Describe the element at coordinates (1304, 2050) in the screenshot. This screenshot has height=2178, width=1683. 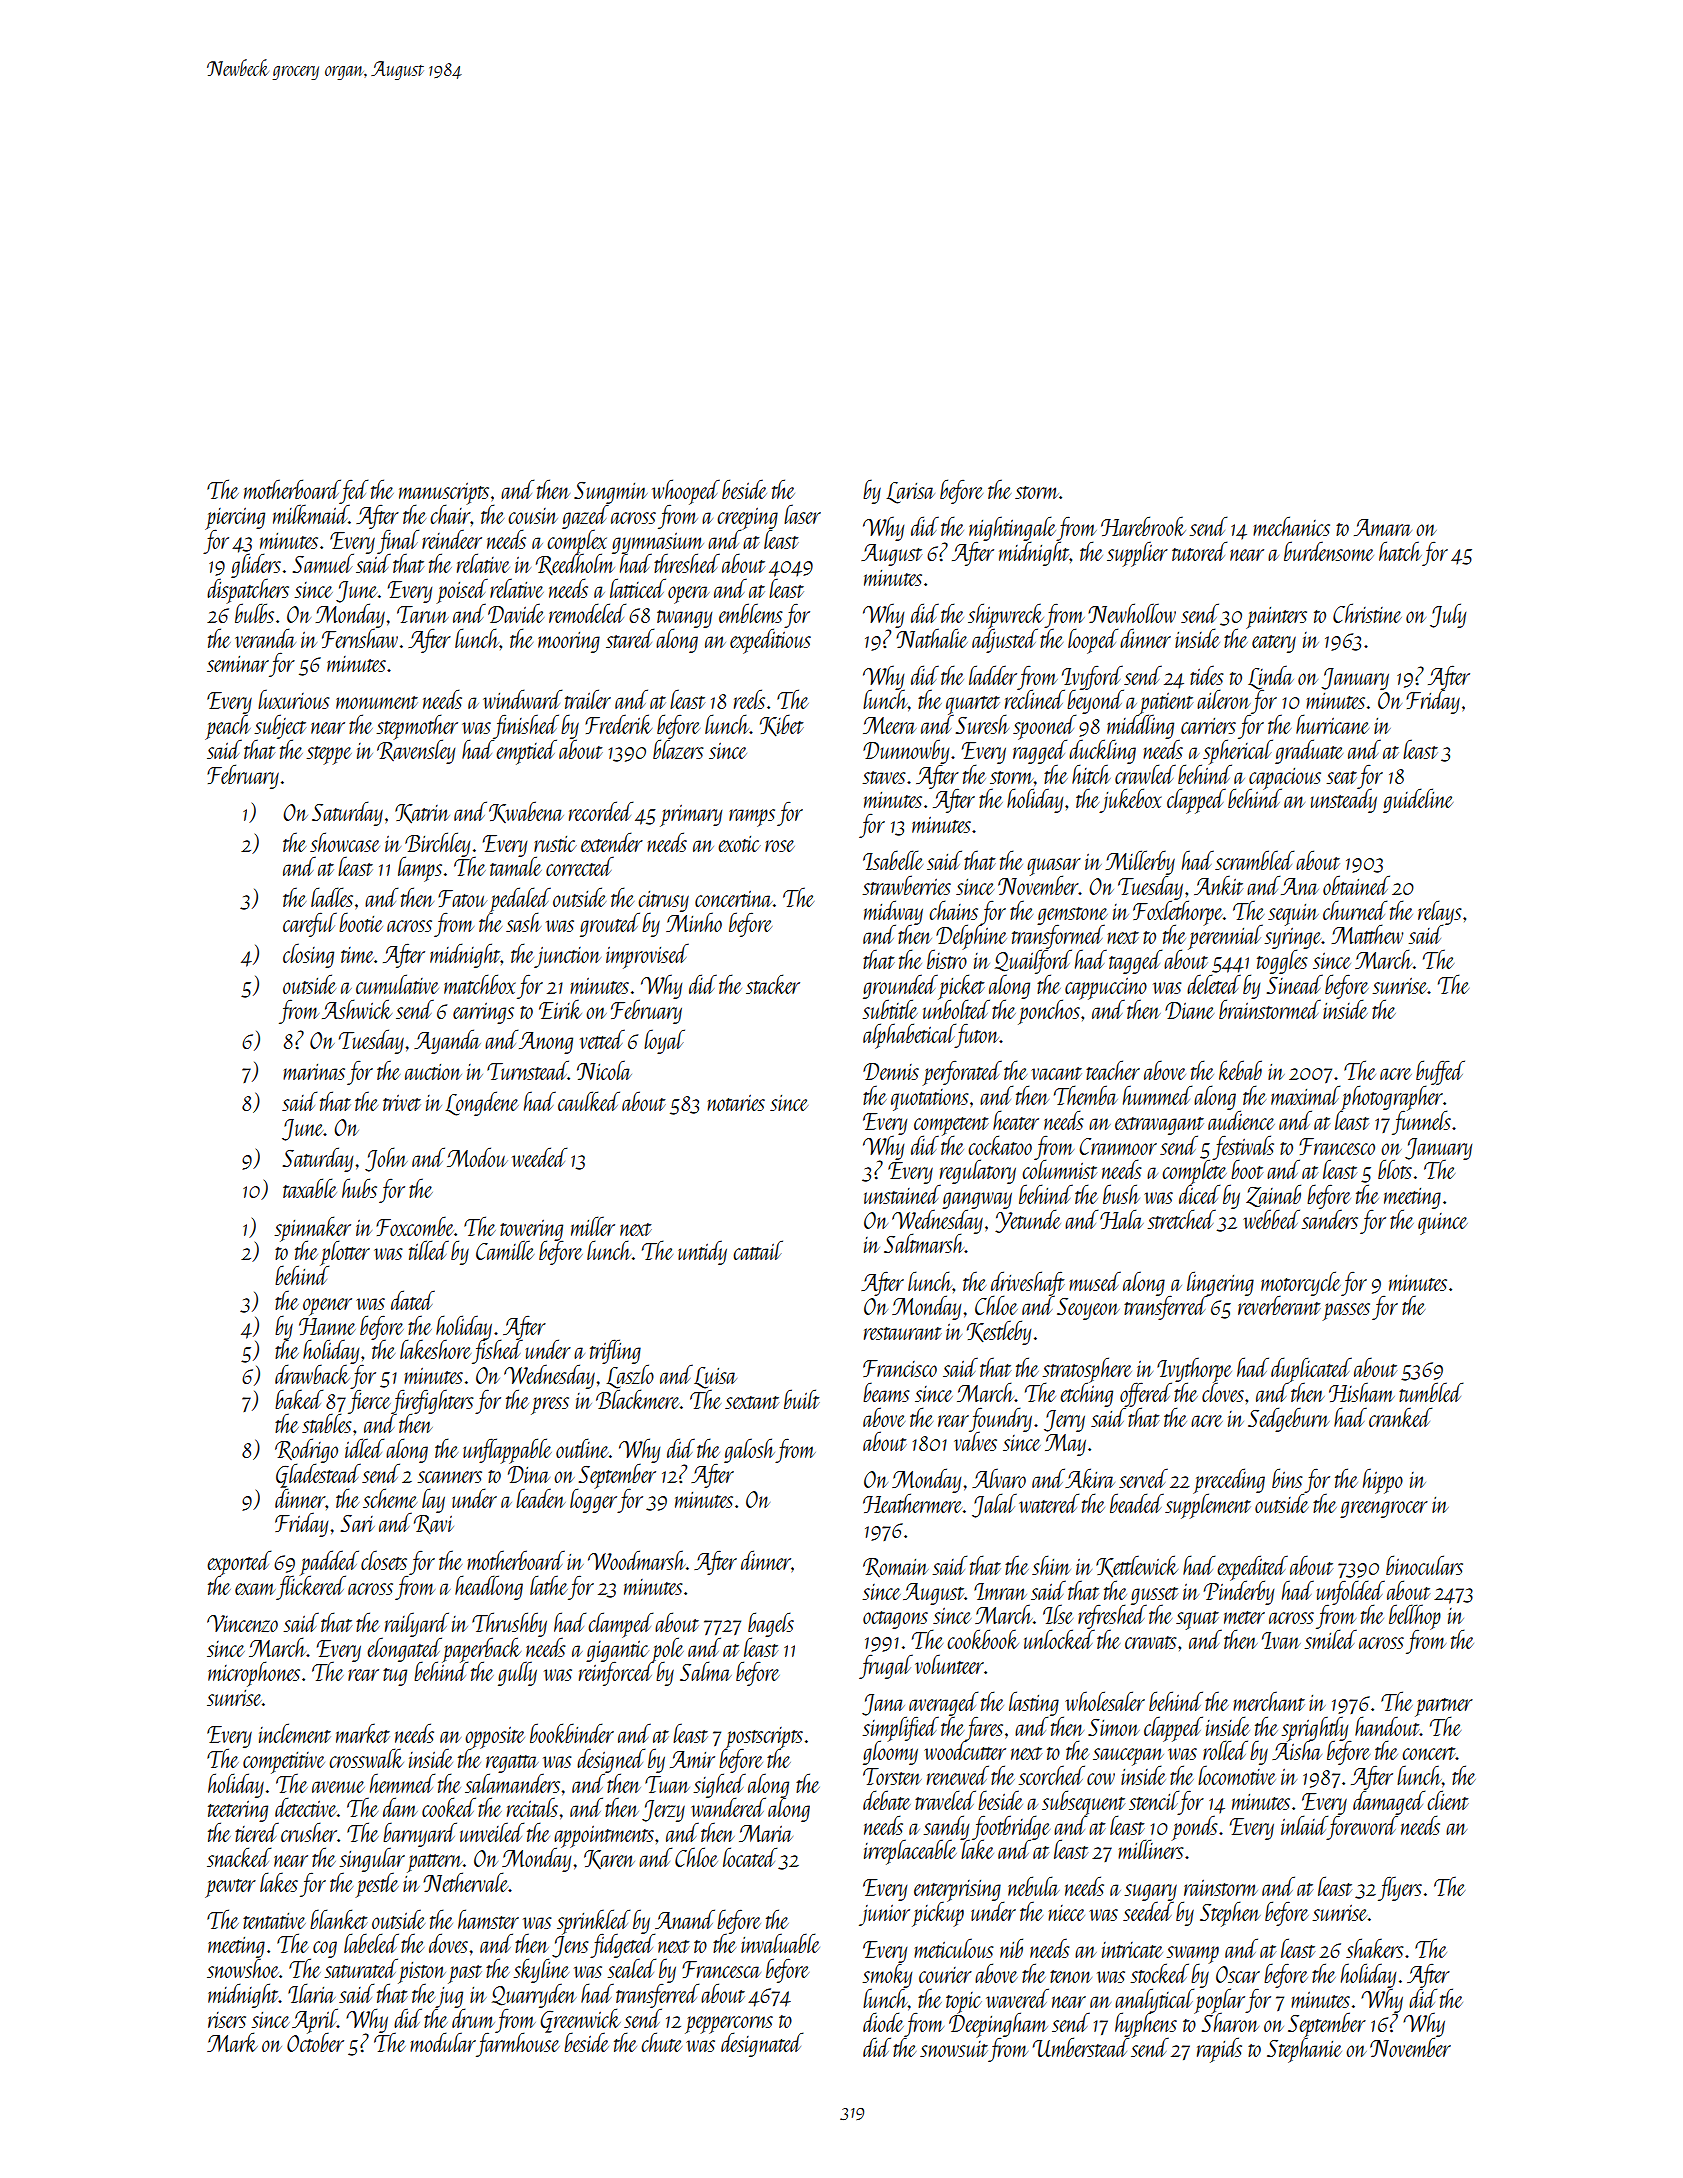
I see `Stephanie` at that location.
